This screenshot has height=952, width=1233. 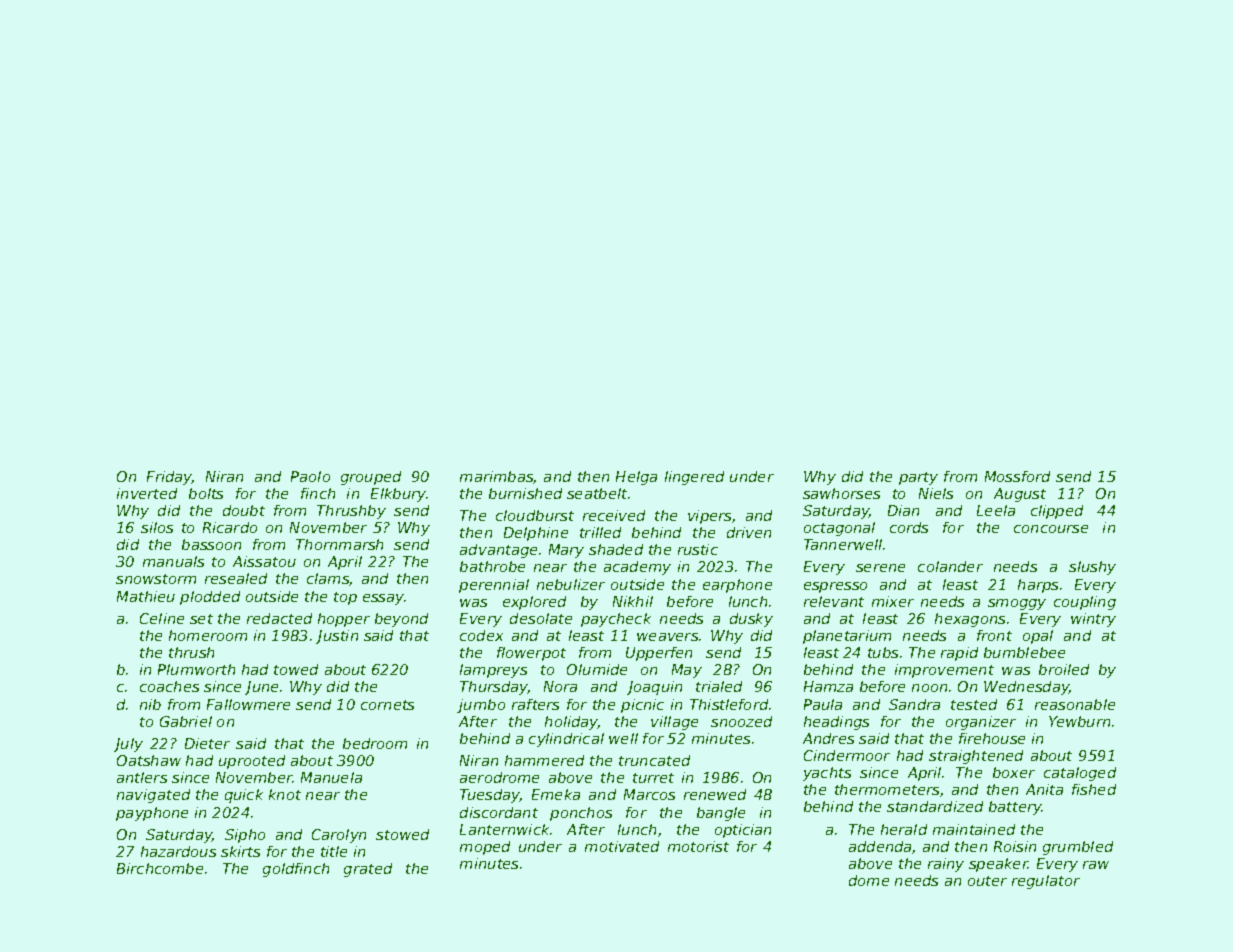 I want to click on tubs, so click(x=883, y=652).
